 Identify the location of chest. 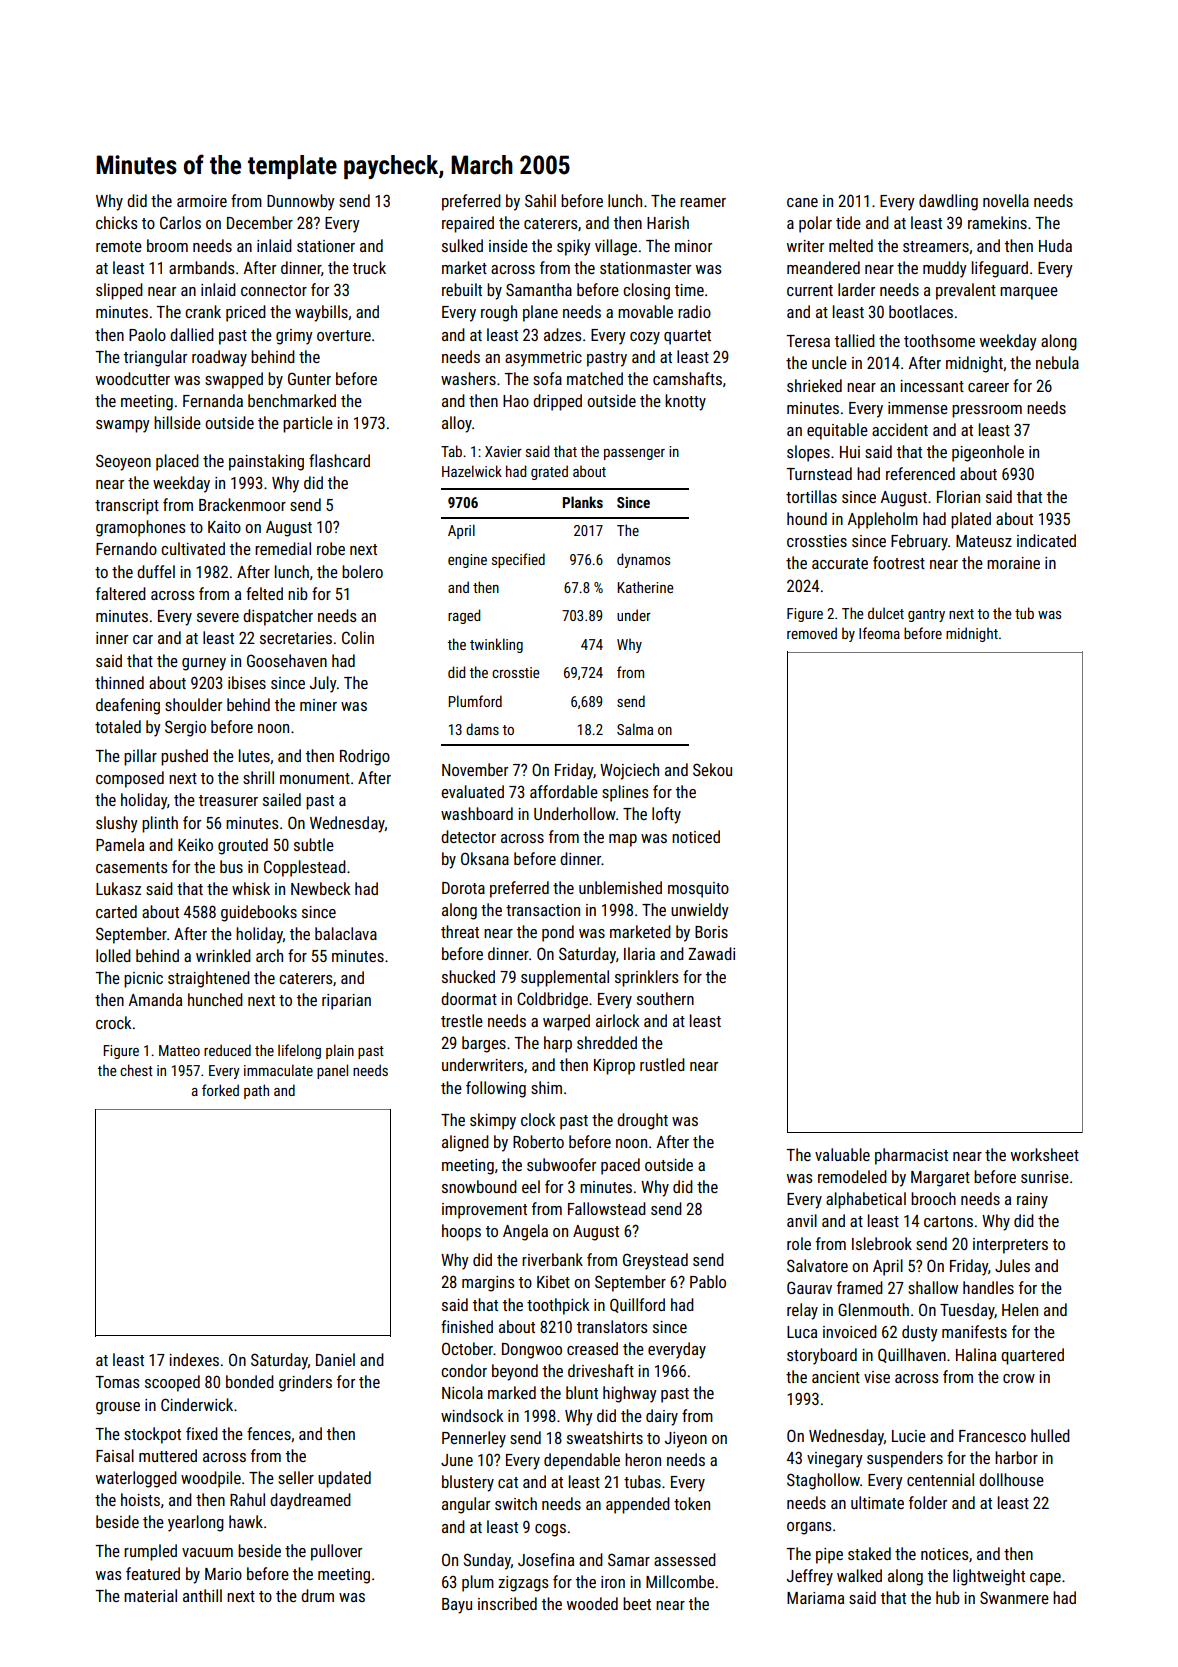
(136, 1070).
